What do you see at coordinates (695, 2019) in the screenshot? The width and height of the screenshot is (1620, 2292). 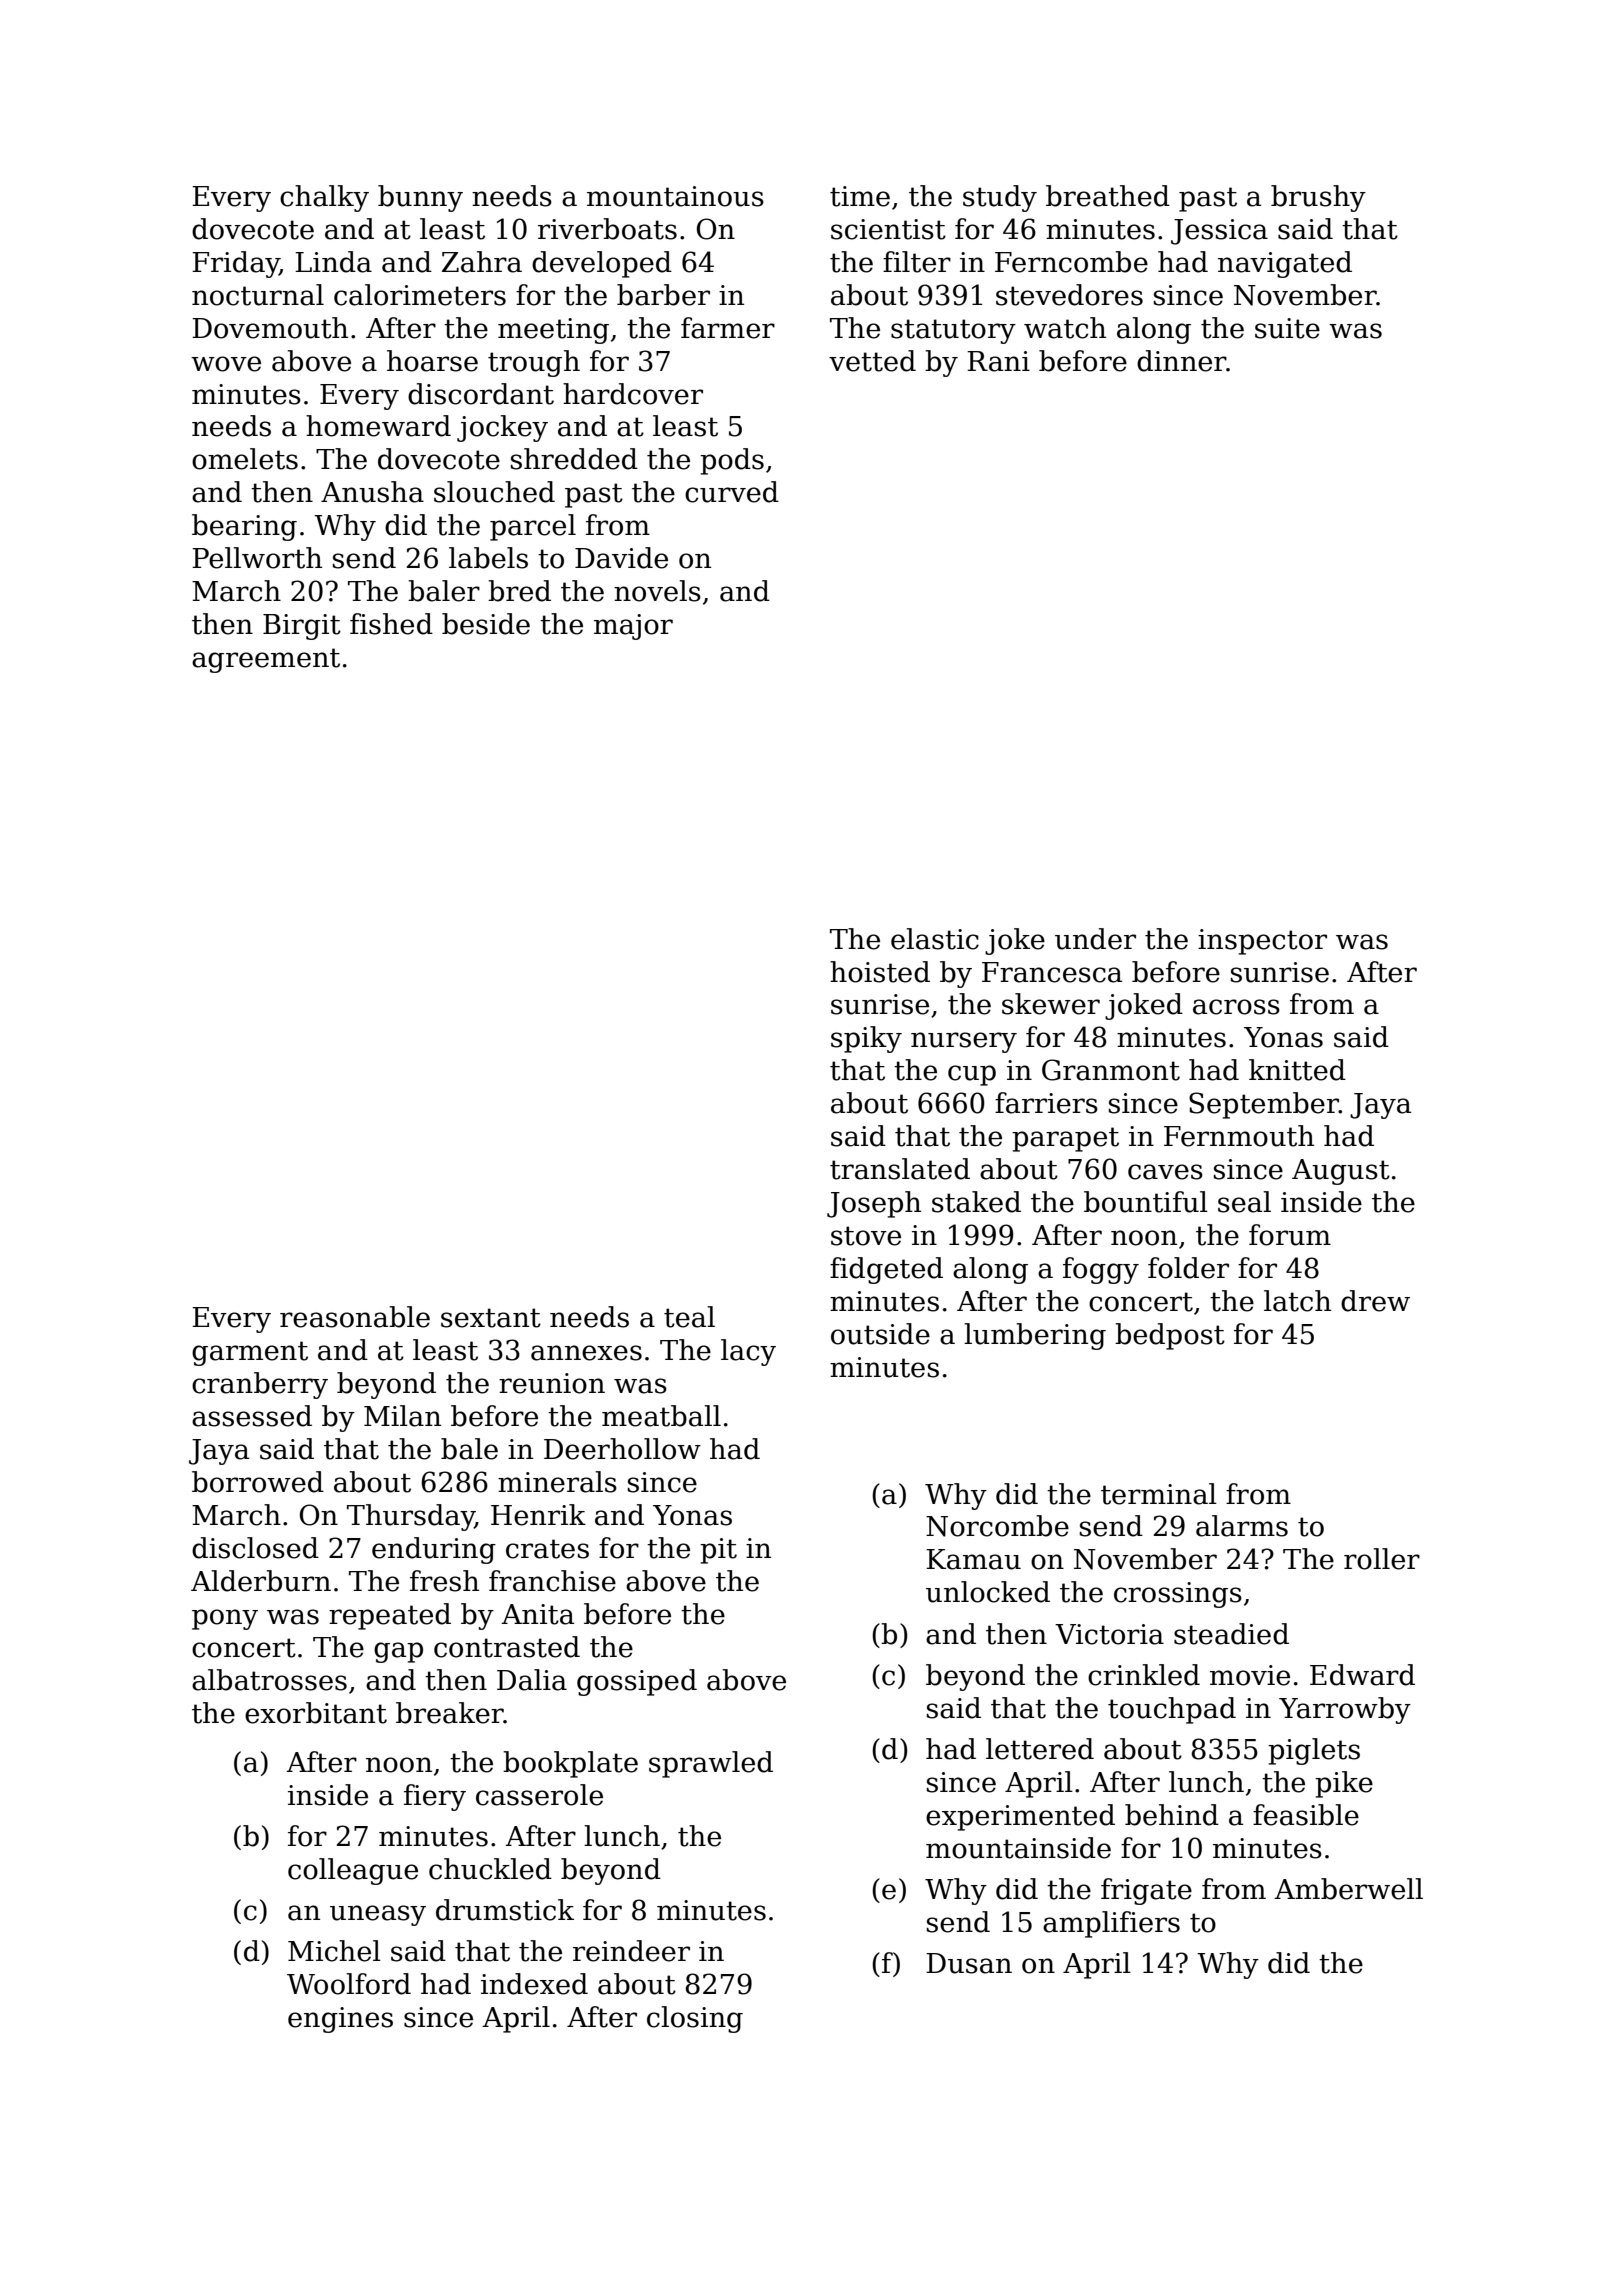 I see `closing` at bounding box center [695, 2019].
